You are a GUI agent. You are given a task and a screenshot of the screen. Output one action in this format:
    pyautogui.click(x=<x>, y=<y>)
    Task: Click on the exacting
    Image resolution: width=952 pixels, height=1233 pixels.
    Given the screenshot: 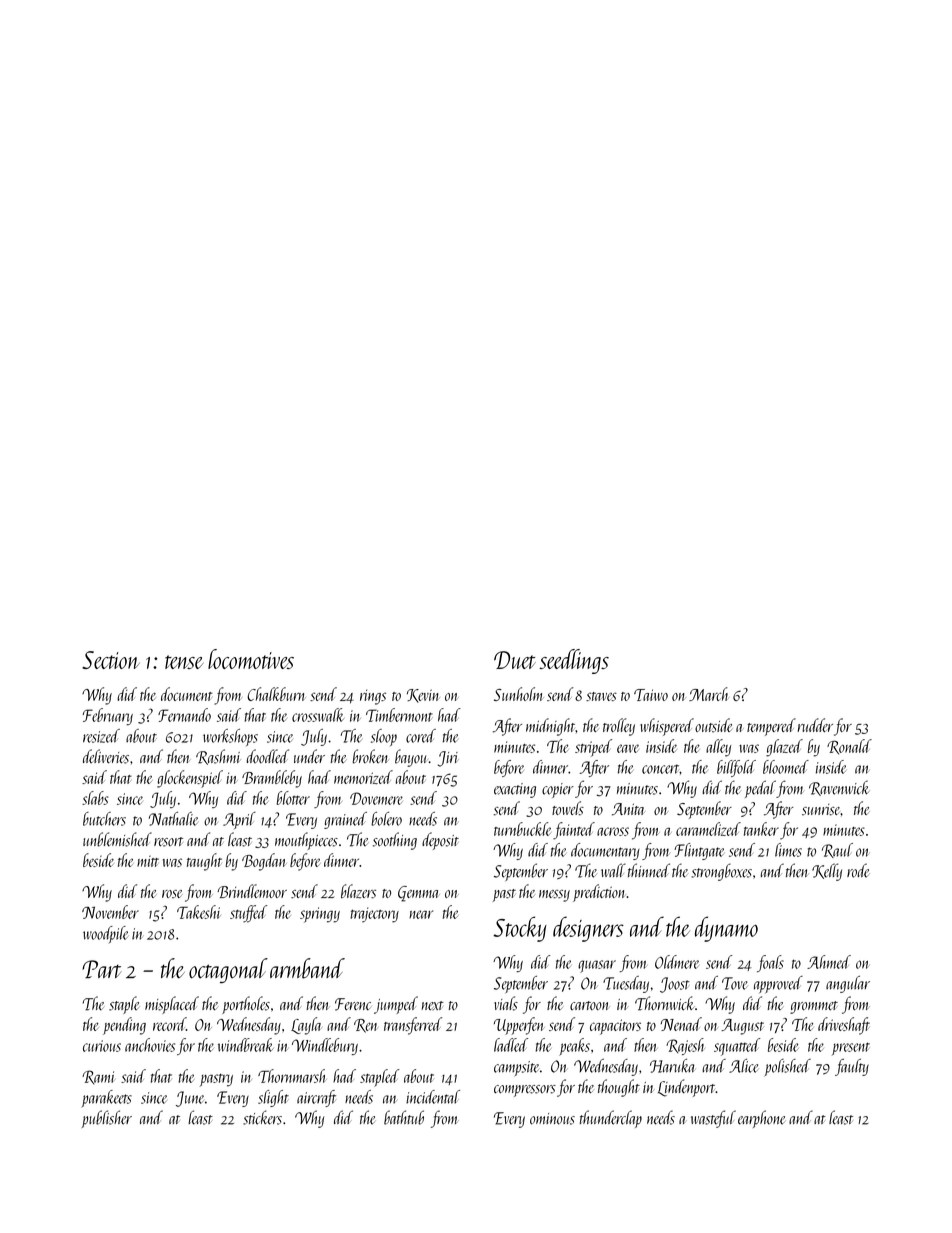 What is the action you would take?
    pyautogui.click(x=515, y=790)
